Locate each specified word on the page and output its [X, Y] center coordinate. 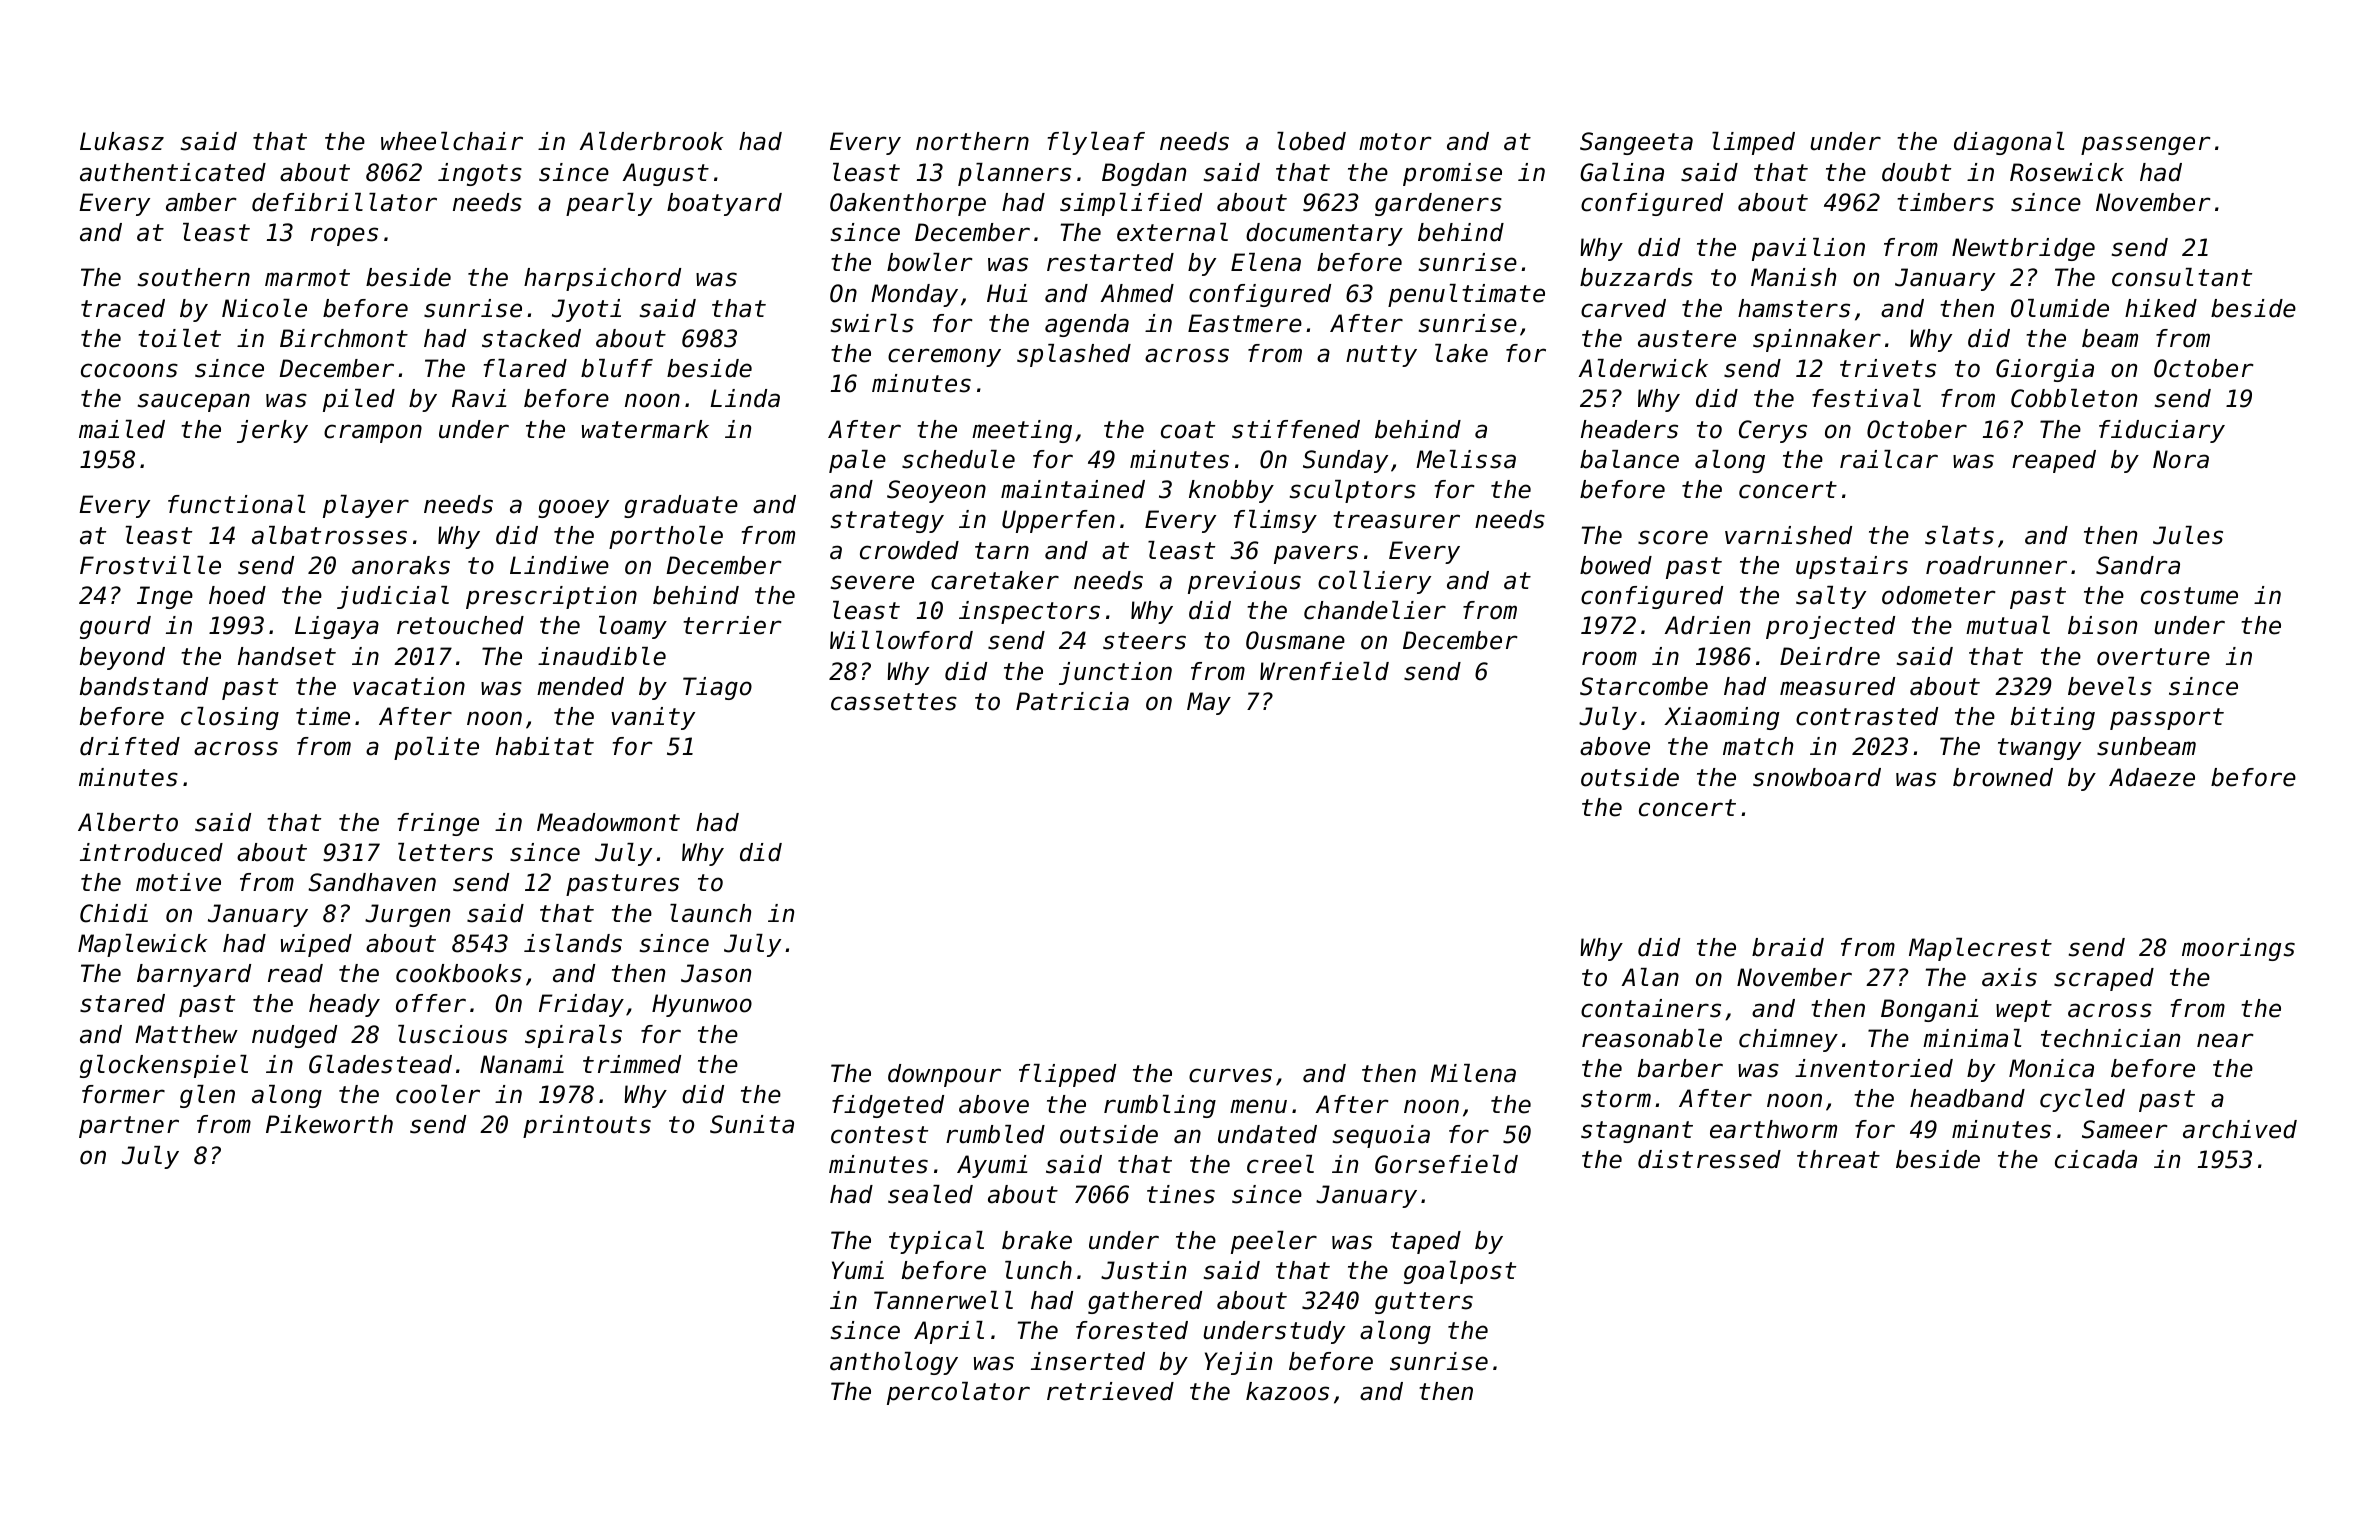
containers [1651, 1008]
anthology [894, 1363]
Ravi [479, 398]
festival [1866, 398]
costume [2189, 596]
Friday [581, 1005]
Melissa [1466, 459]
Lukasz [122, 141]
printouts [587, 1126]
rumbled [995, 1134]
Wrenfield [1324, 671]
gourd [115, 627]
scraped [2104, 979]
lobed [1311, 141]
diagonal [2009, 143]
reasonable [1652, 1038]
